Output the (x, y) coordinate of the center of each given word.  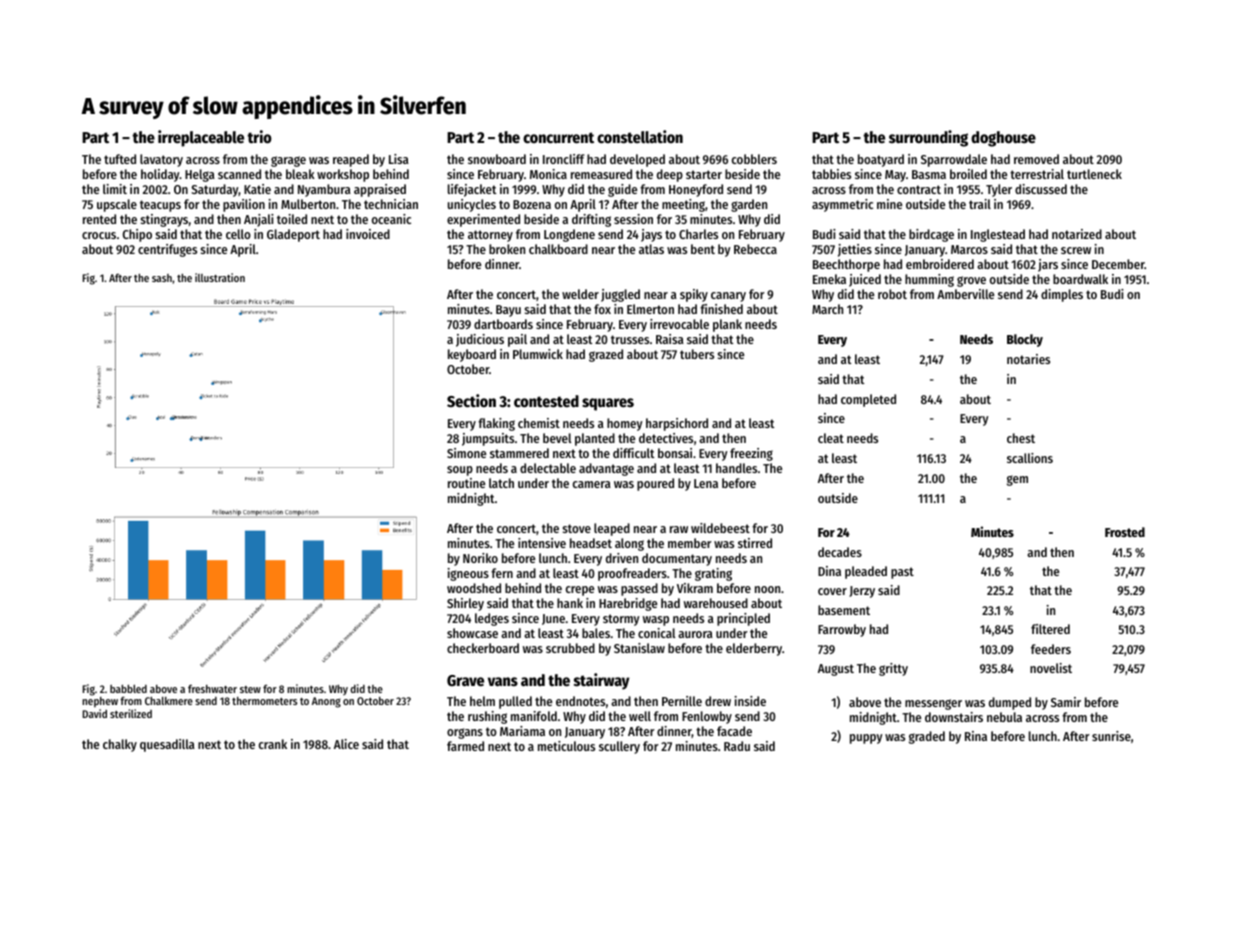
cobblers (754, 159)
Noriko (480, 558)
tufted (120, 159)
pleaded (866, 572)
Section (471, 401)
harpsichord (677, 424)
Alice (346, 744)
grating (713, 574)
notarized (1077, 234)
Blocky (1025, 340)
